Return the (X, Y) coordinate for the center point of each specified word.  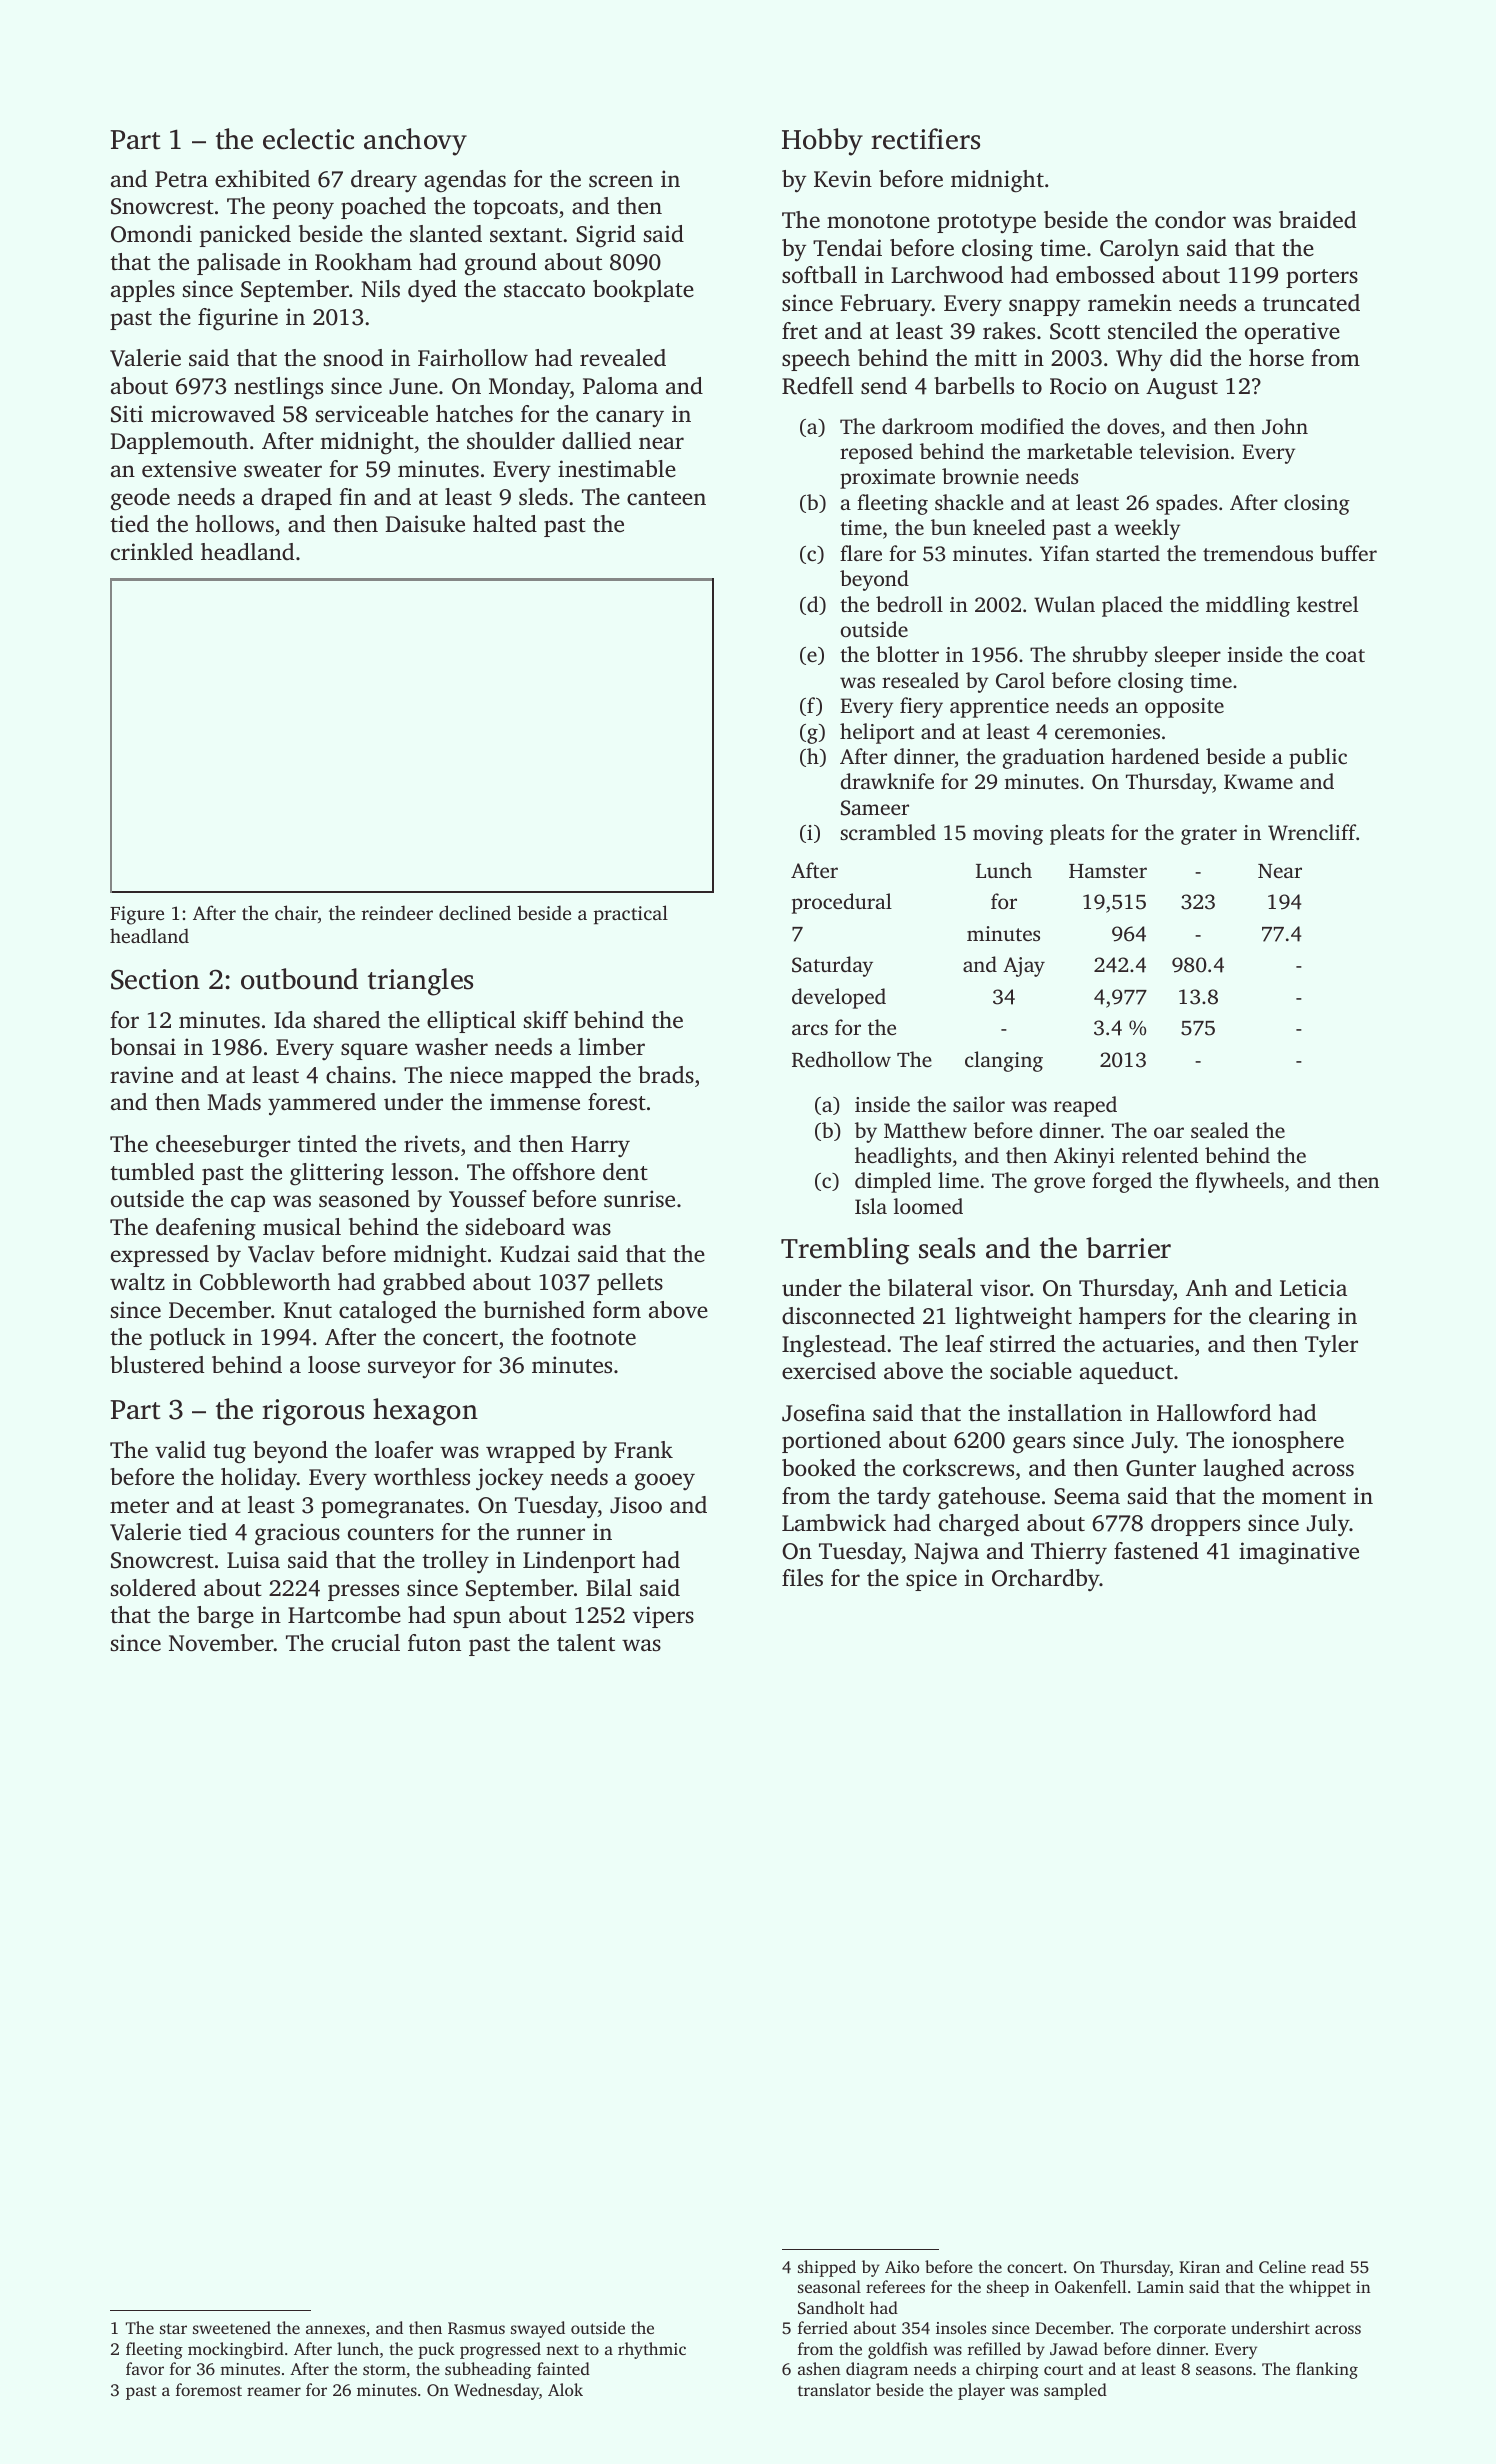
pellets (630, 1284)
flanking (1327, 2370)
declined (475, 912)
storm (384, 2370)
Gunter (1161, 1468)
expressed (160, 1256)
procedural (842, 903)
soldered (153, 1588)
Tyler (1331, 1346)
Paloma (620, 386)
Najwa (946, 1553)
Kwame (1258, 781)
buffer (1348, 553)
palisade (238, 264)
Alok (565, 2389)
